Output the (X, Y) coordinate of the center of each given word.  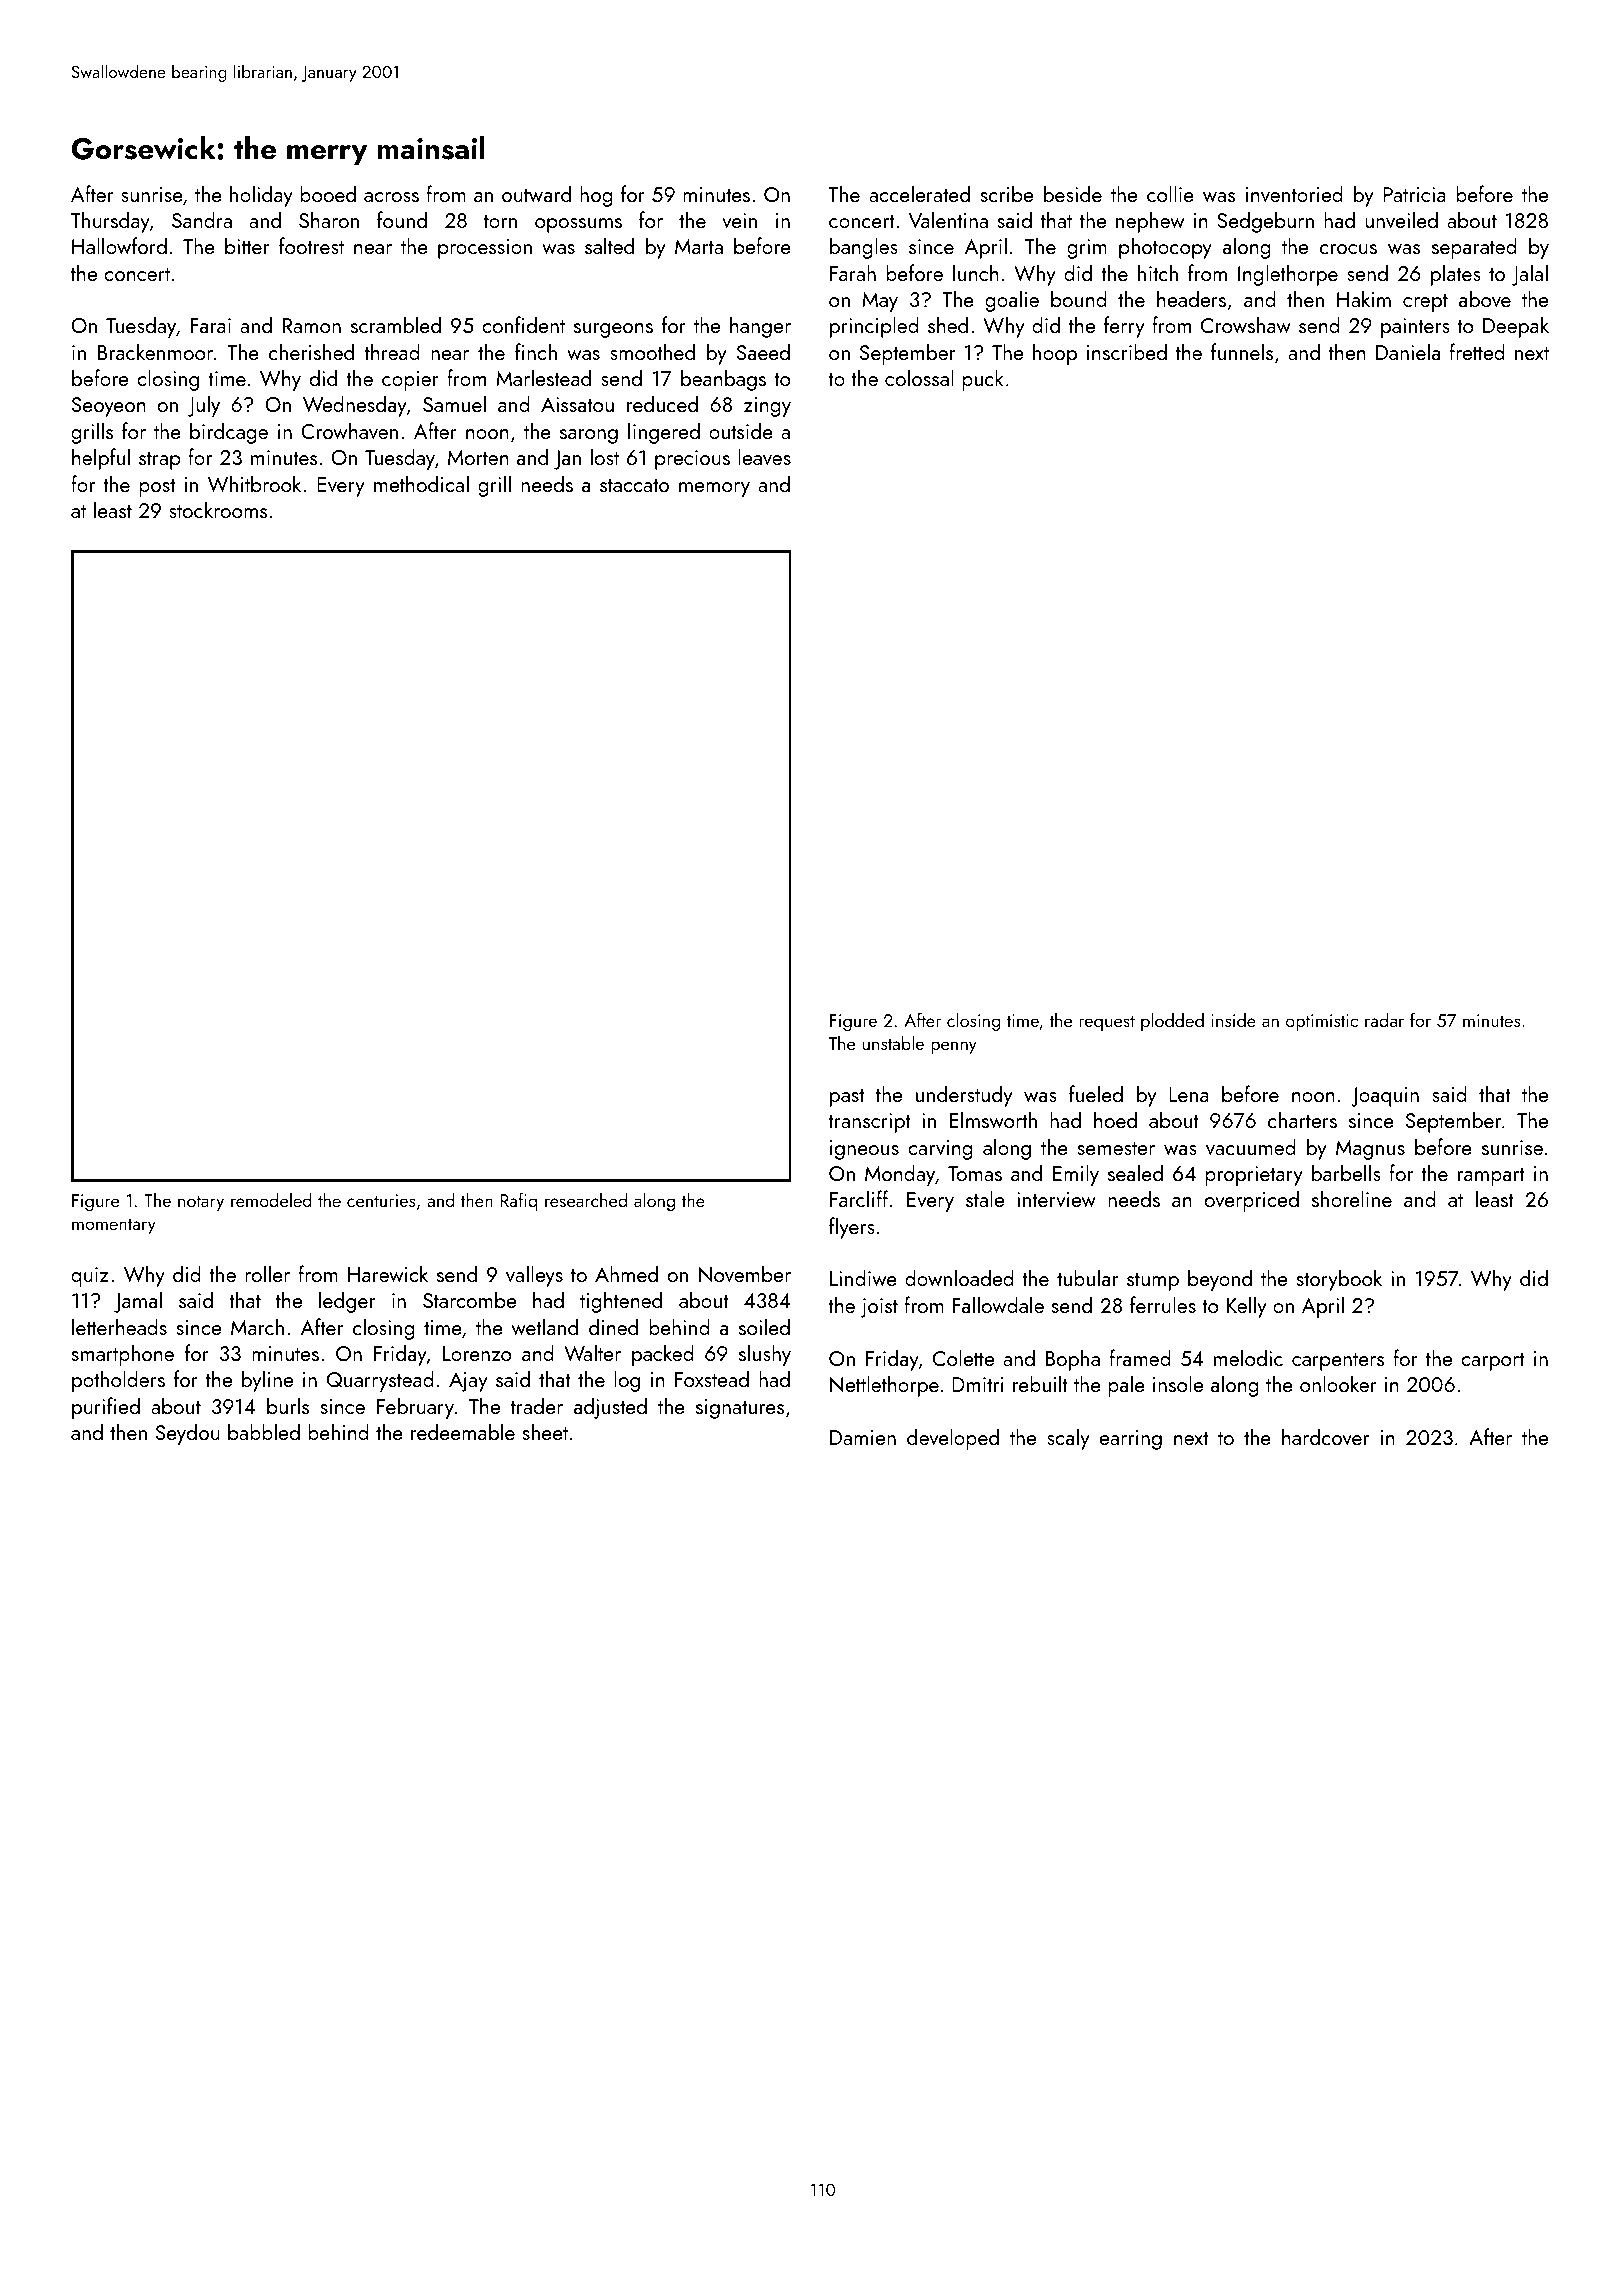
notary (201, 1203)
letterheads (119, 1326)
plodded (1172, 1022)
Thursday (110, 222)
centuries (381, 1200)
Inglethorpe (1288, 275)
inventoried (1294, 193)
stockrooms (218, 509)
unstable (893, 1043)
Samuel (454, 403)
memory (714, 489)
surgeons (613, 330)
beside (1073, 193)
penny (954, 1047)
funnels (1242, 351)
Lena (1189, 1094)
